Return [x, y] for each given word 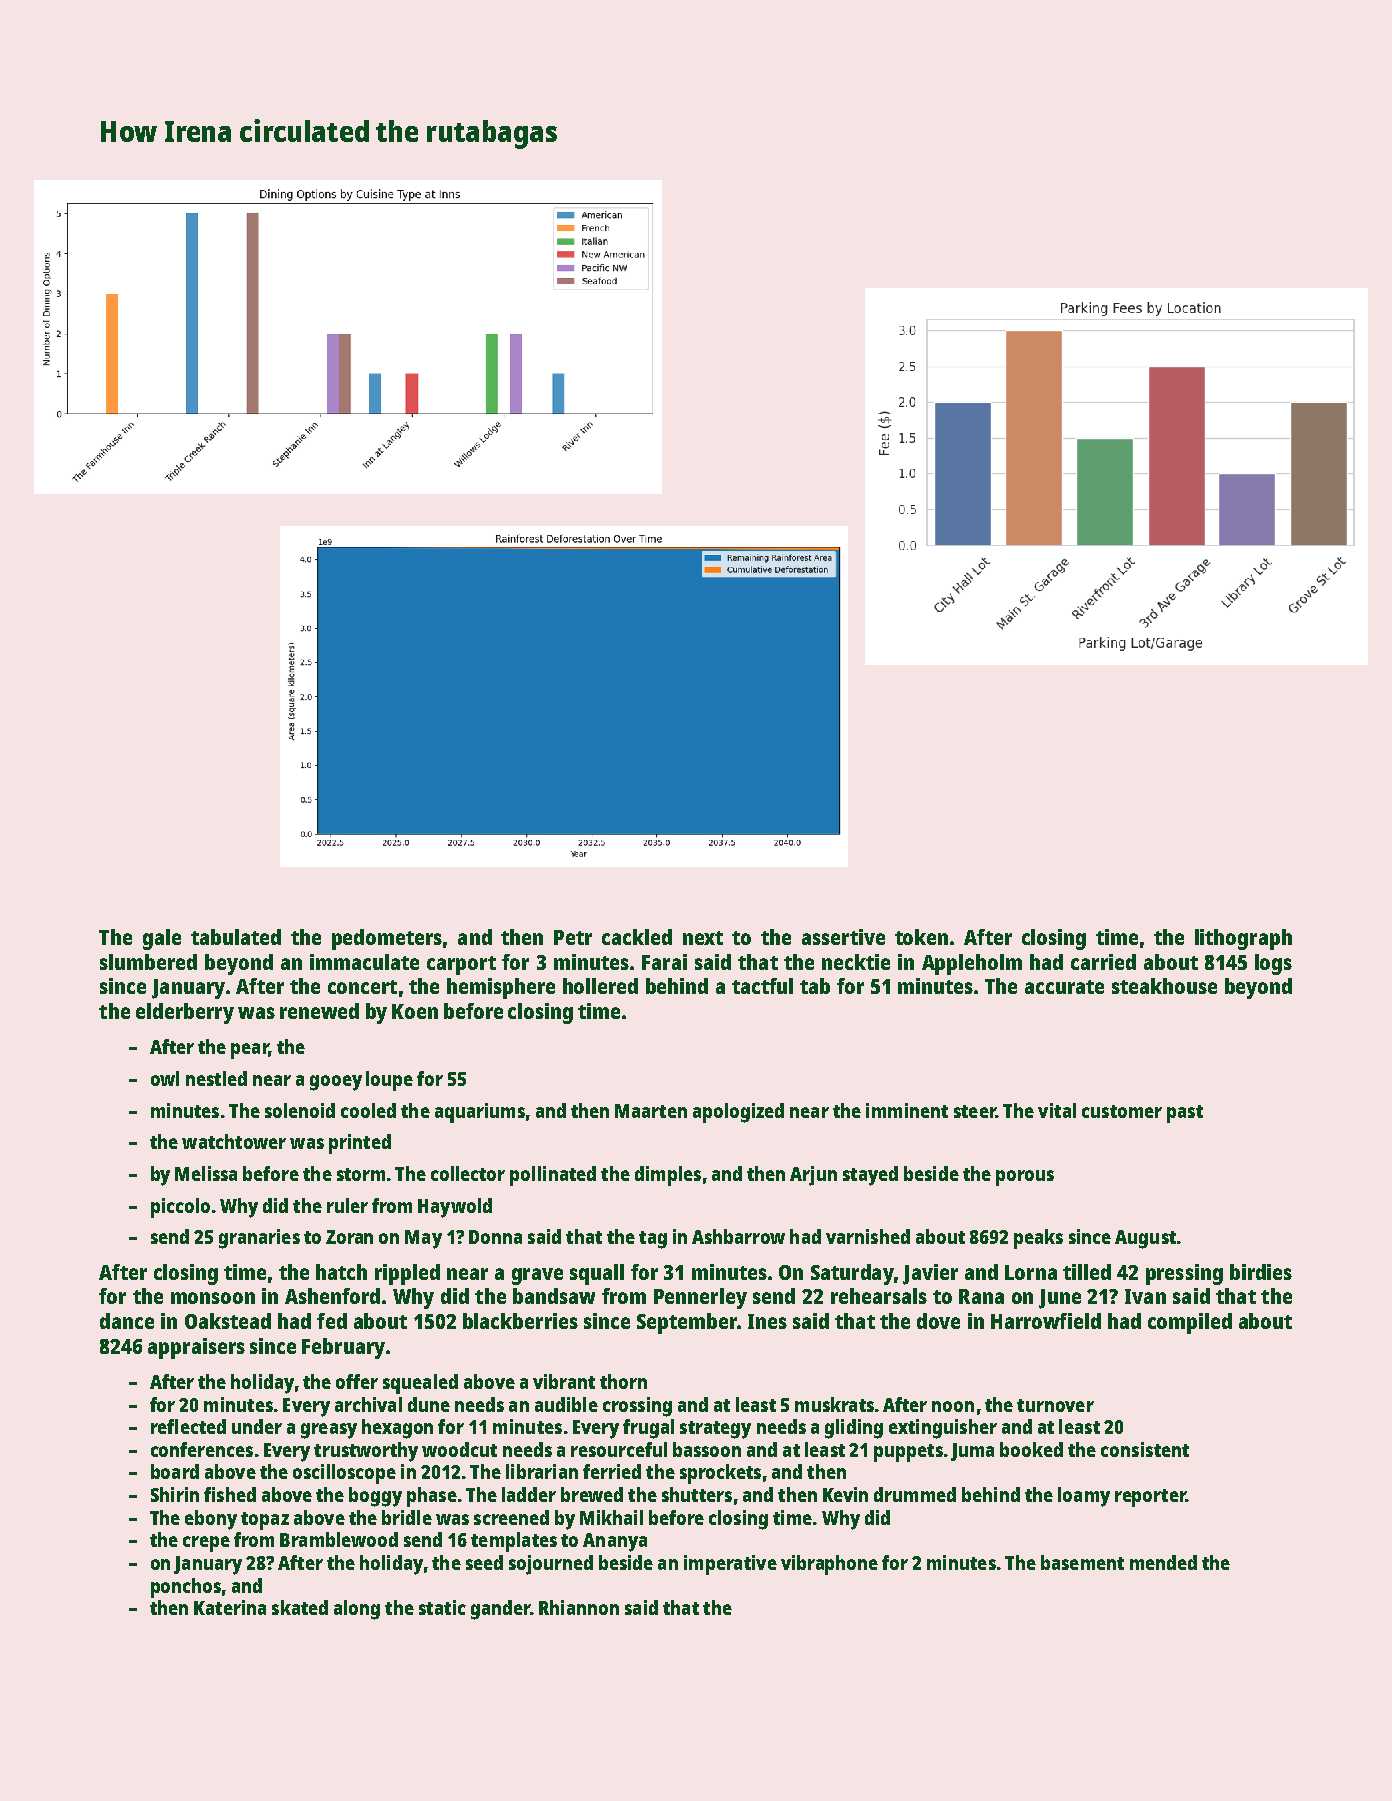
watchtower [234, 1141]
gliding [854, 1429]
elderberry [185, 1013]
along [357, 1610]
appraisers [196, 1348]
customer [1122, 1111]
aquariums [480, 1113]
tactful [762, 986]
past [1185, 1114]
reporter [1150, 1498]
